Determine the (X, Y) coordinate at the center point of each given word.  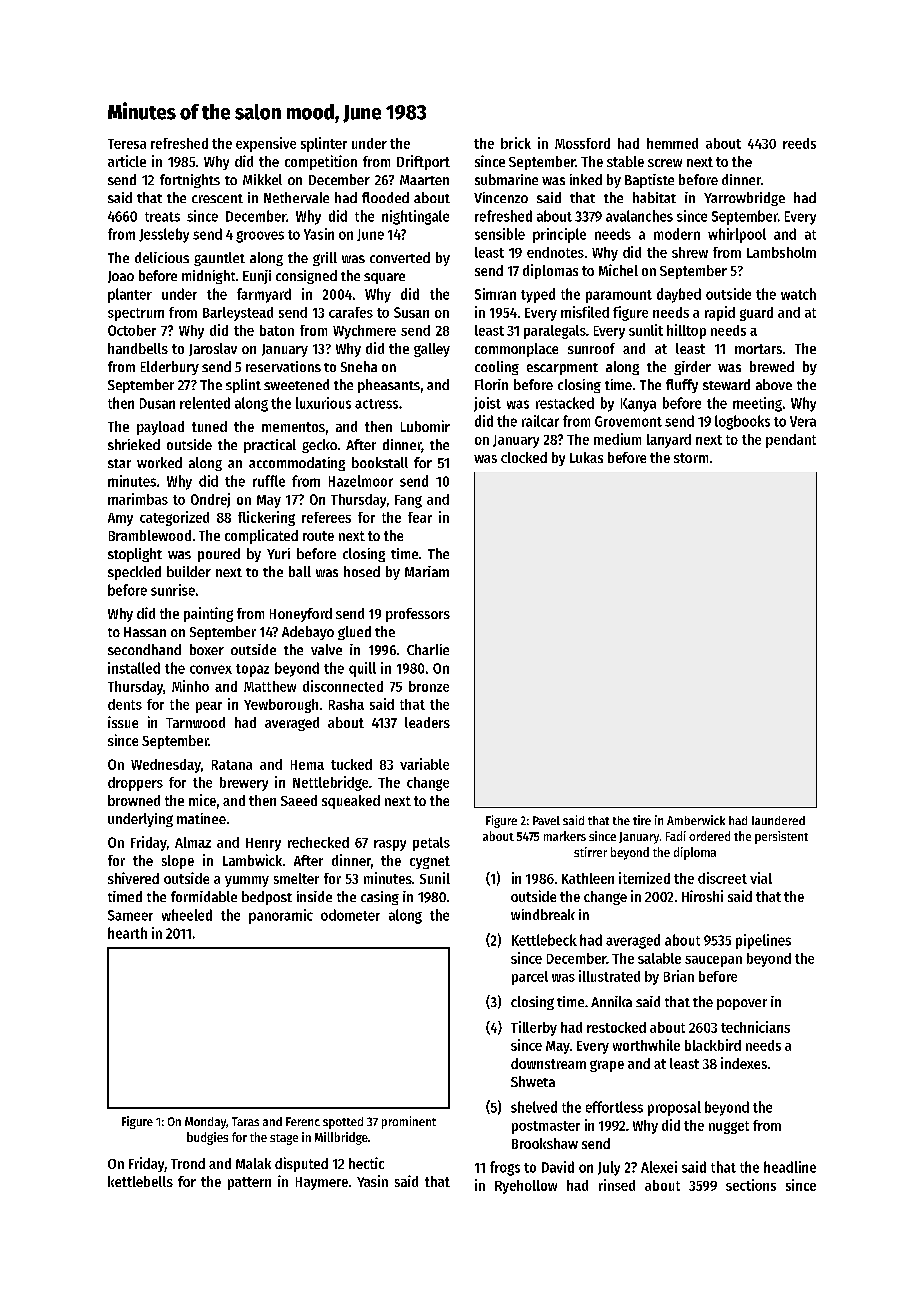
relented (205, 403)
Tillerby (534, 1028)
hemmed (672, 143)
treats (162, 217)
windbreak (543, 914)
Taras (245, 1121)
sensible (500, 234)
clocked (524, 457)
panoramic (281, 916)
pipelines (763, 941)
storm (691, 458)
